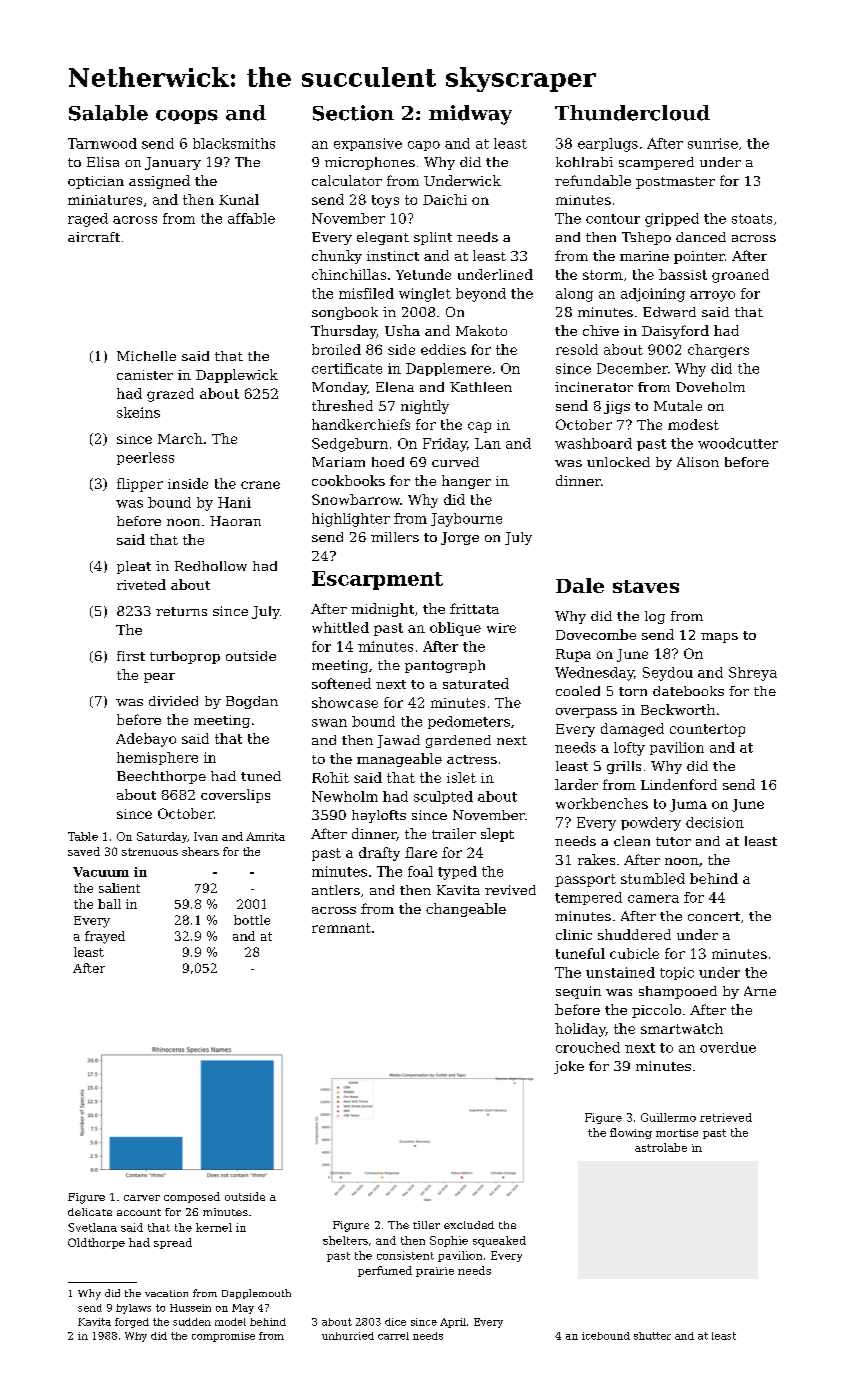 The image size is (849, 1400). Describe the element at coordinates (101, 872) in the page. I see `Vacuum` at that location.
